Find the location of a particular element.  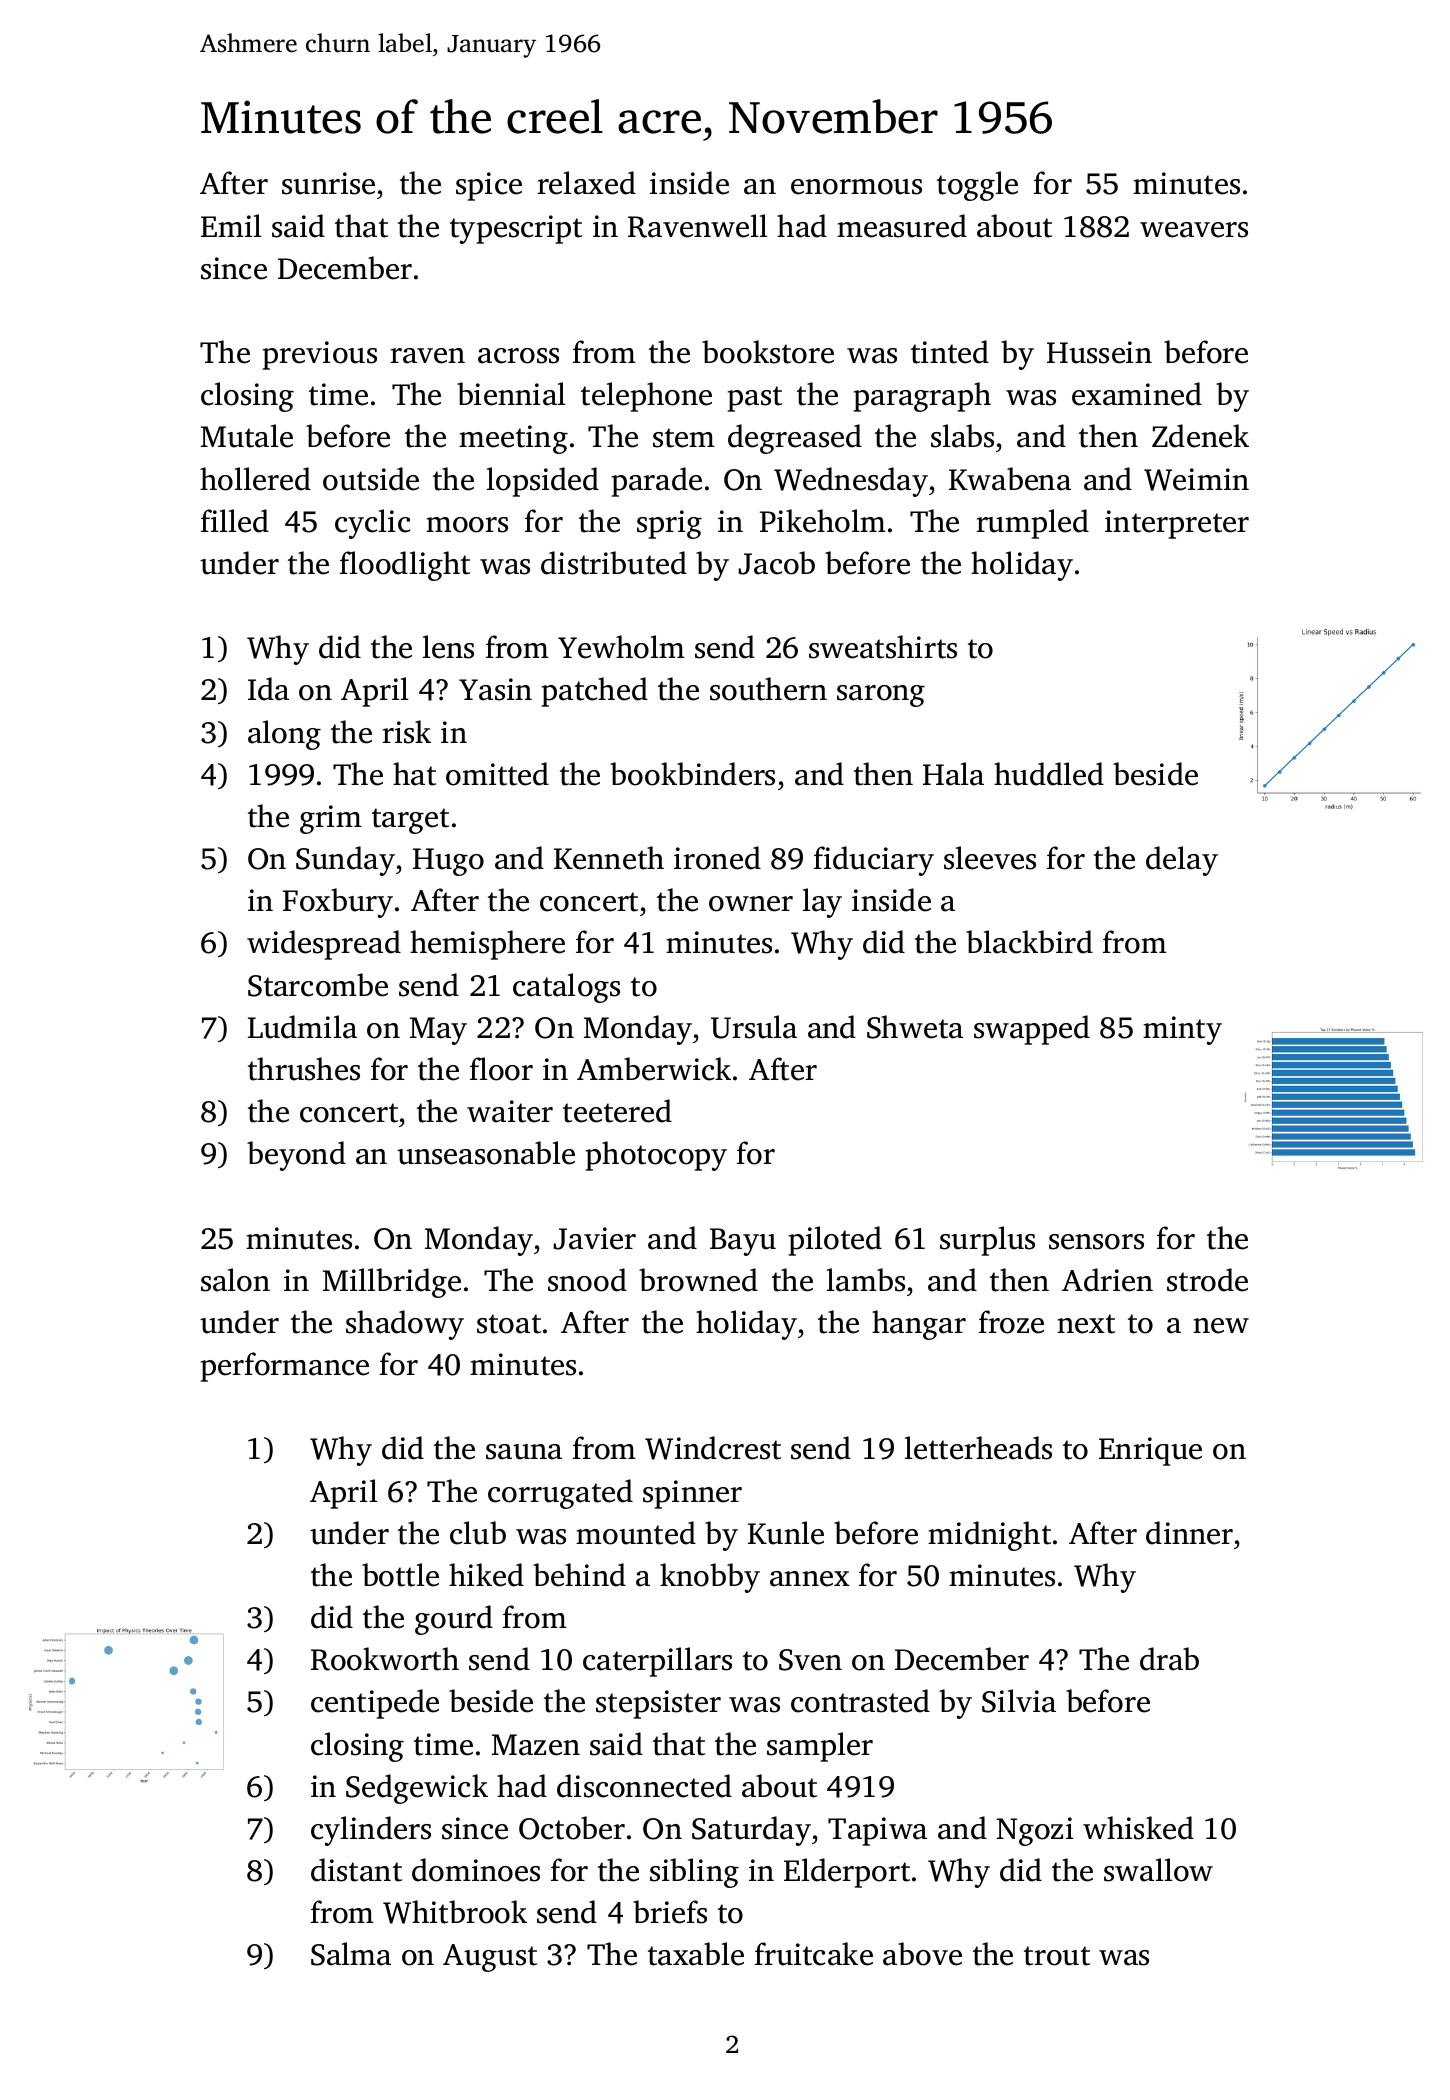

hangar is located at coordinates (919, 1325).
